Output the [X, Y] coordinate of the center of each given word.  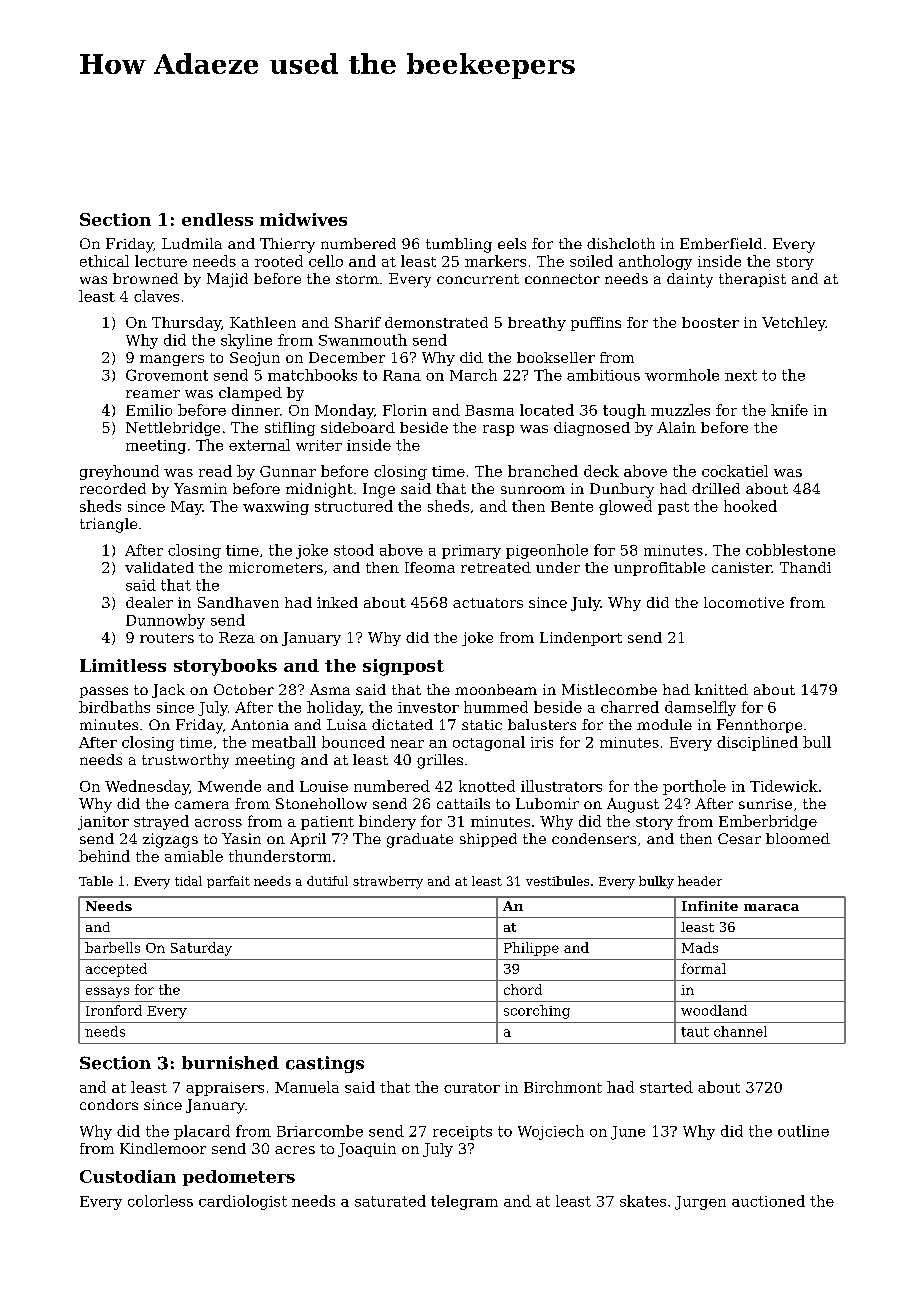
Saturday [201, 949]
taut [695, 1032]
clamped [250, 394]
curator [472, 1088]
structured [354, 506]
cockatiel [735, 471]
